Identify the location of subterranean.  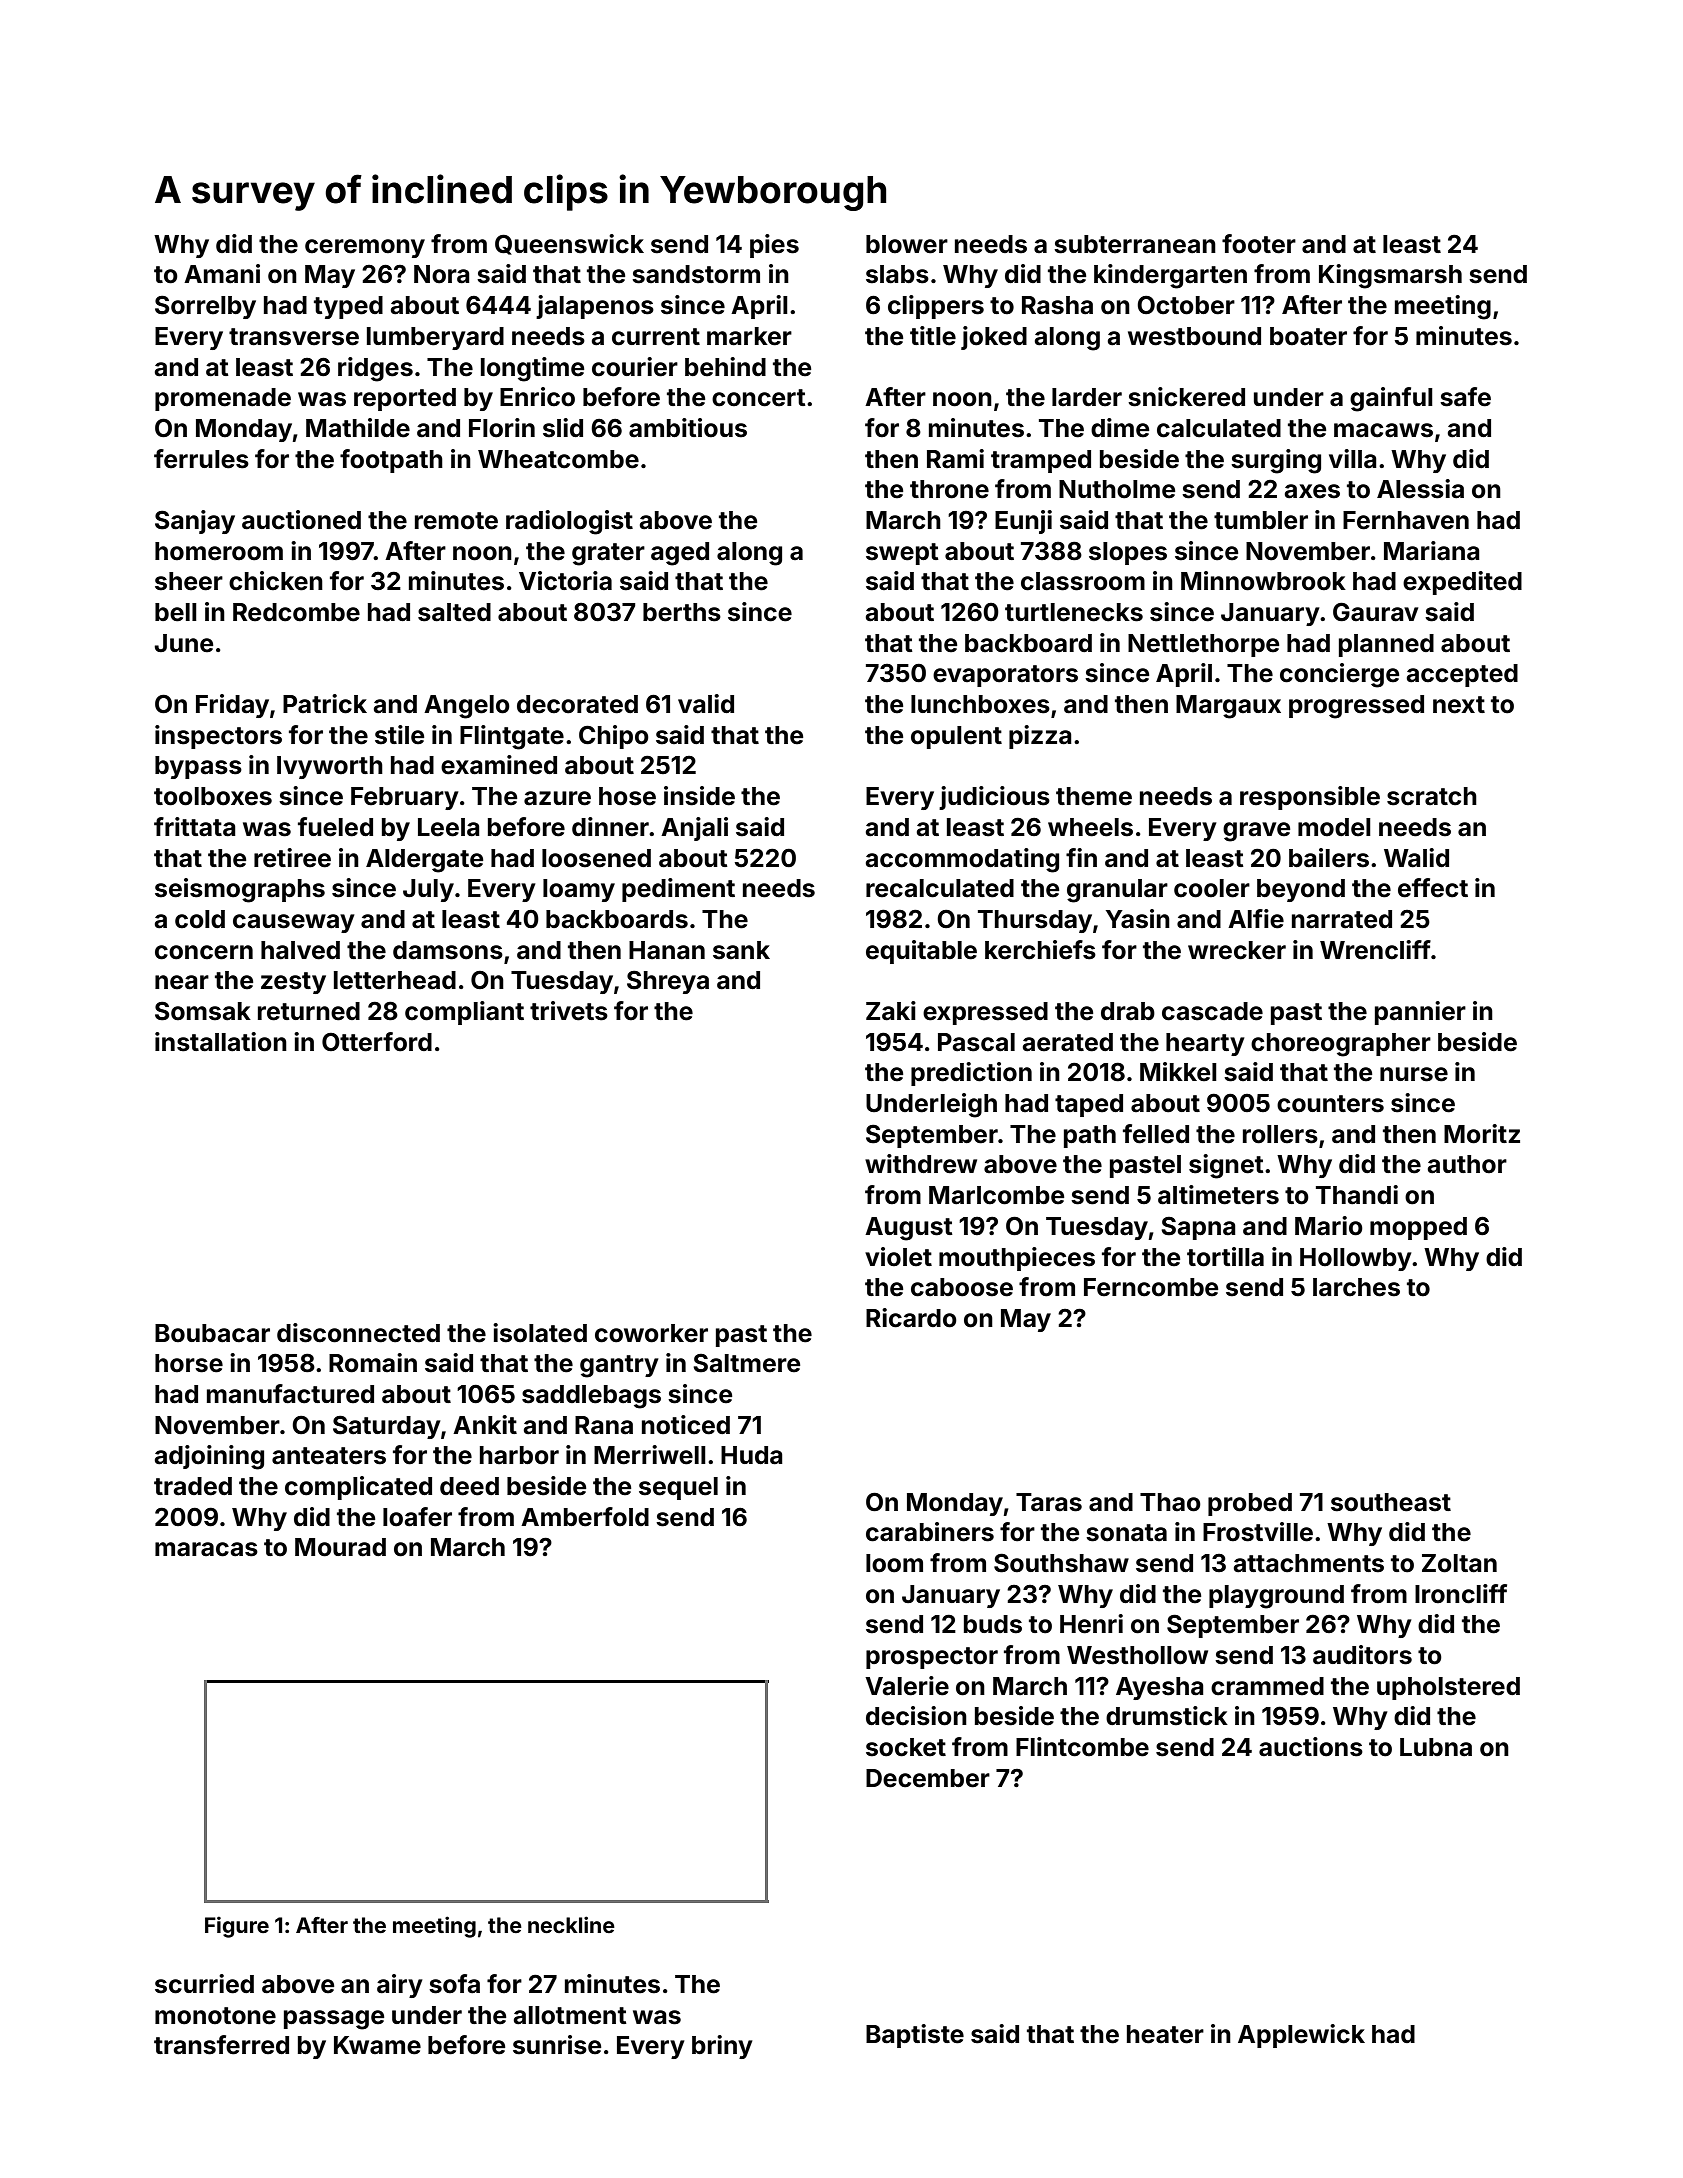
(1135, 244).
